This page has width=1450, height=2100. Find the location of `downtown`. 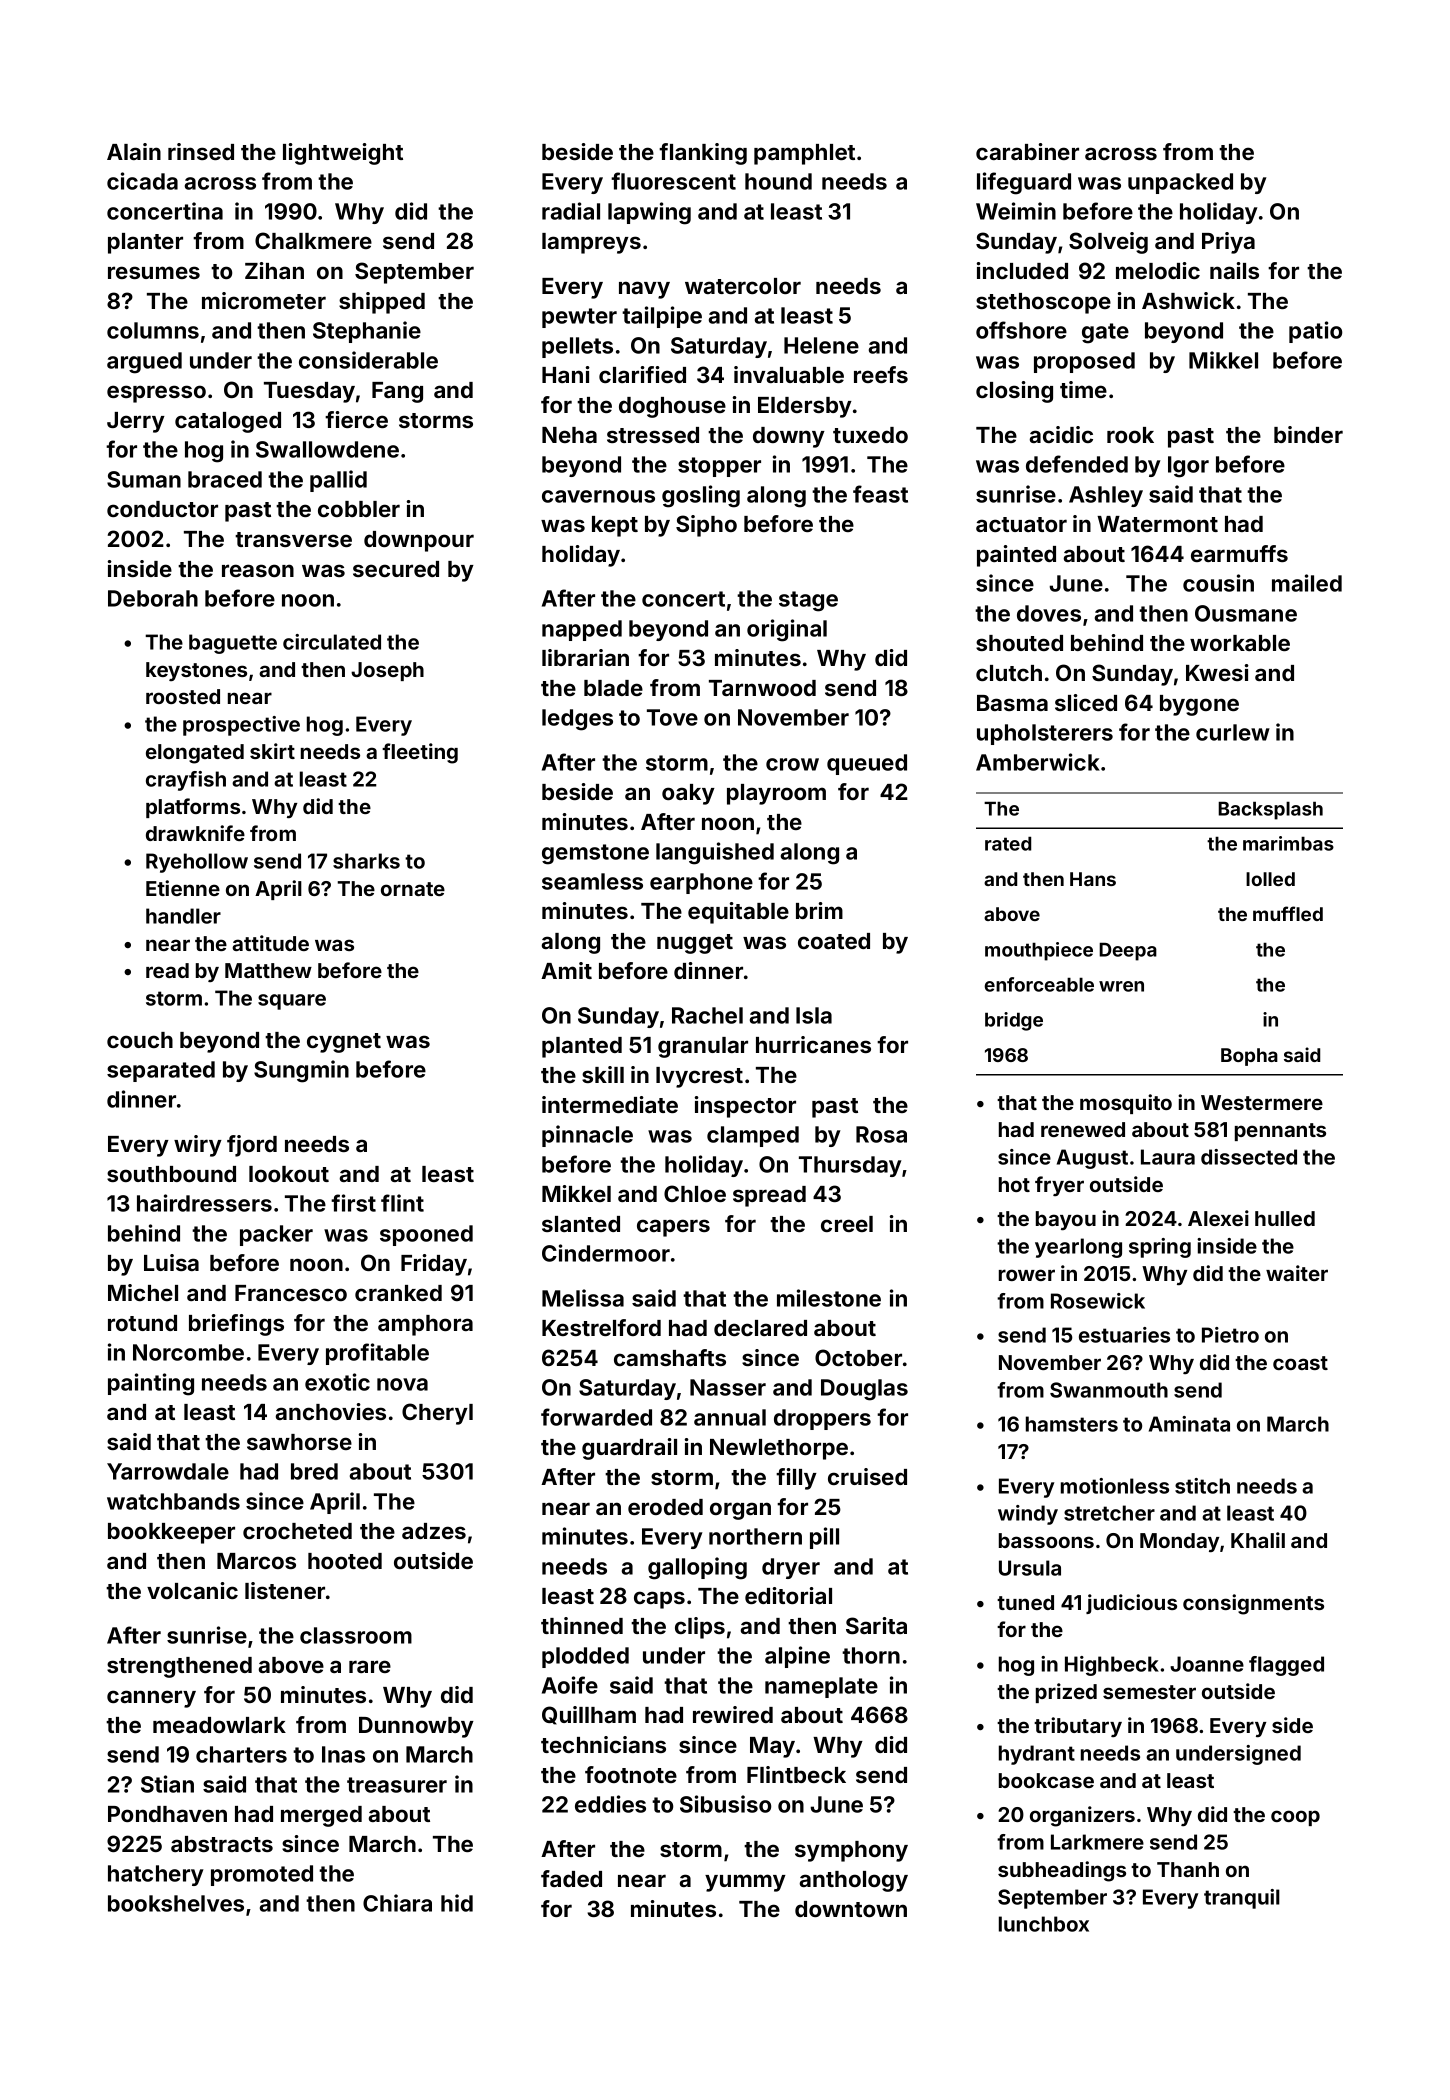

downtown is located at coordinates (851, 1909).
